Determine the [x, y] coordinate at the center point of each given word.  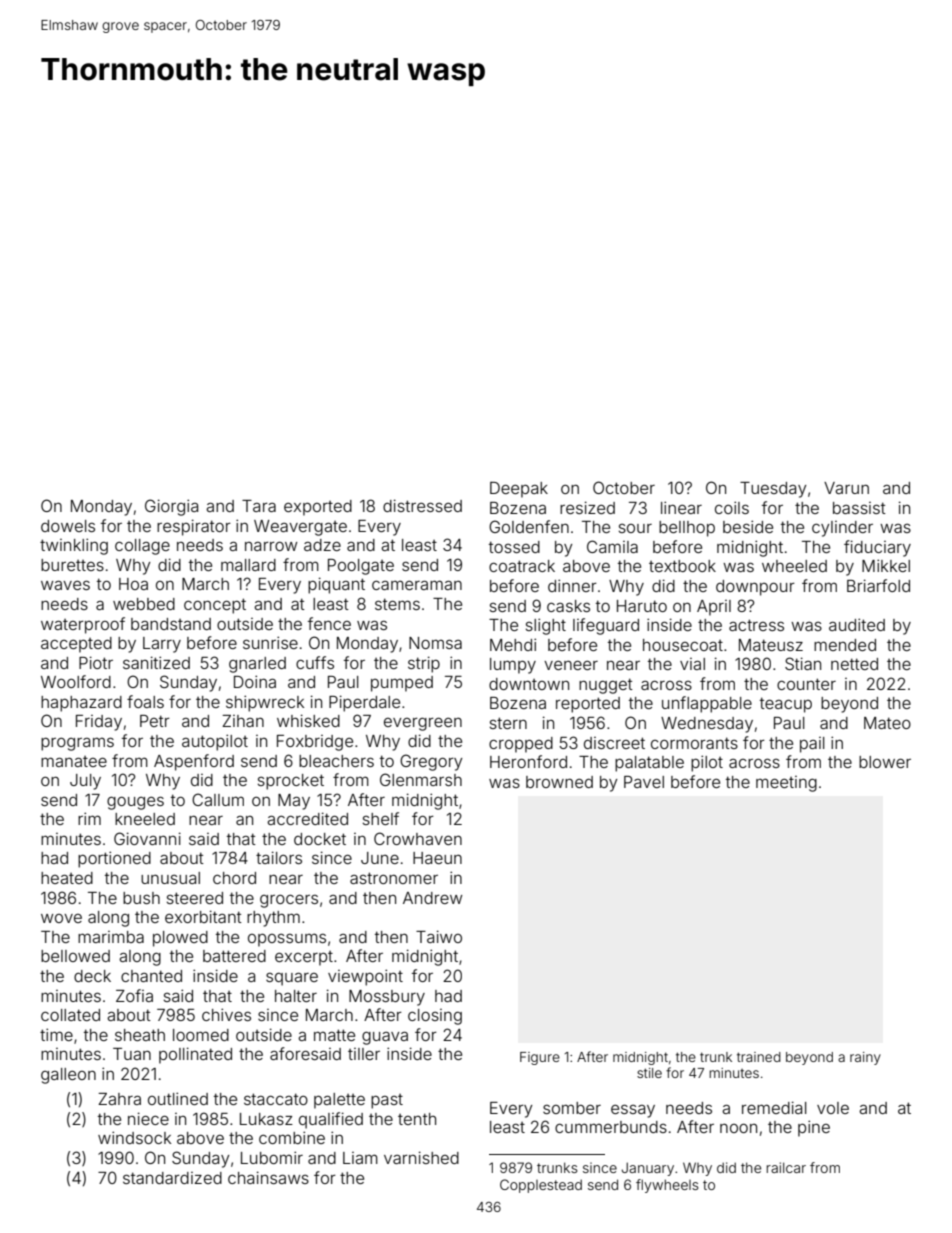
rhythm [273, 919]
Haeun [437, 858]
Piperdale [364, 703]
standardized [172, 1178]
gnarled [257, 665]
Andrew [432, 898]
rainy [865, 1058]
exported [318, 508]
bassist [859, 508]
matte [334, 1035]
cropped [521, 745]
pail [812, 745]
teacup [786, 705]
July [85, 782]
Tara [259, 506]
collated [70, 1015]
